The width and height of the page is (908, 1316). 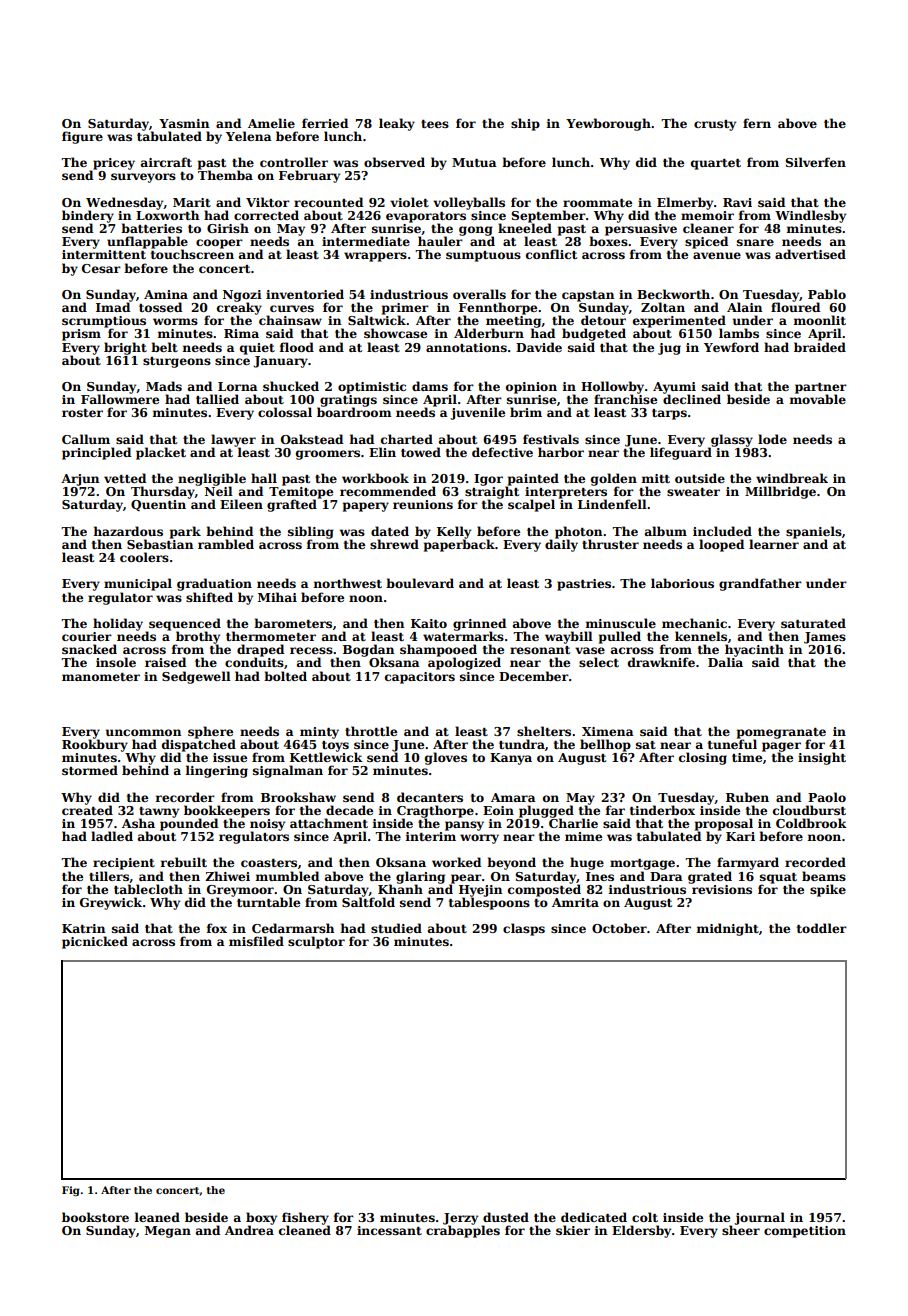 I want to click on pounded, so click(x=189, y=824).
